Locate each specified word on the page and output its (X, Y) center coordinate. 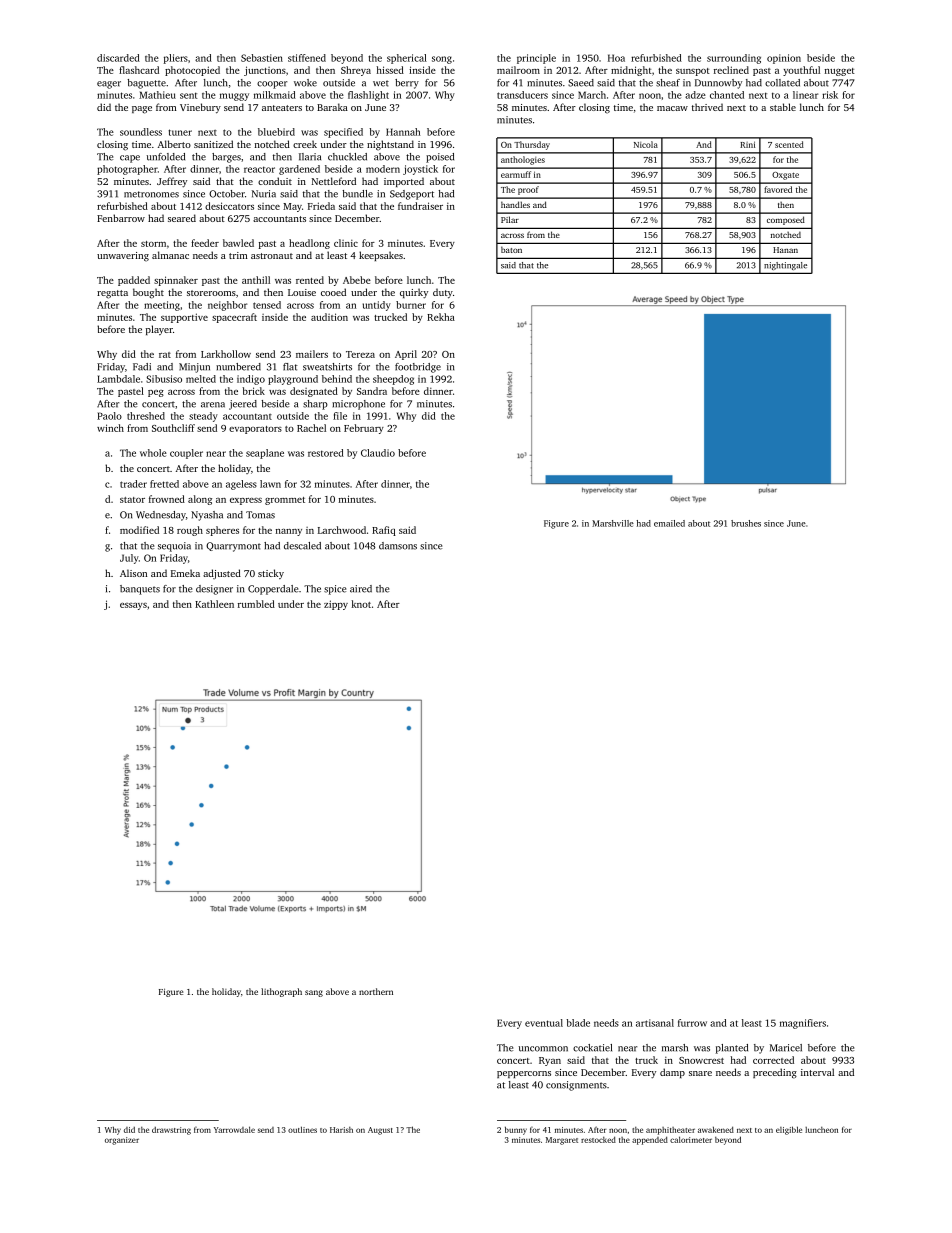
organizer (122, 1141)
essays (133, 606)
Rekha (441, 317)
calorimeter (691, 1139)
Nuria (264, 194)
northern (376, 991)
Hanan (785, 250)
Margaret (562, 1141)
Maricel (786, 1048)
